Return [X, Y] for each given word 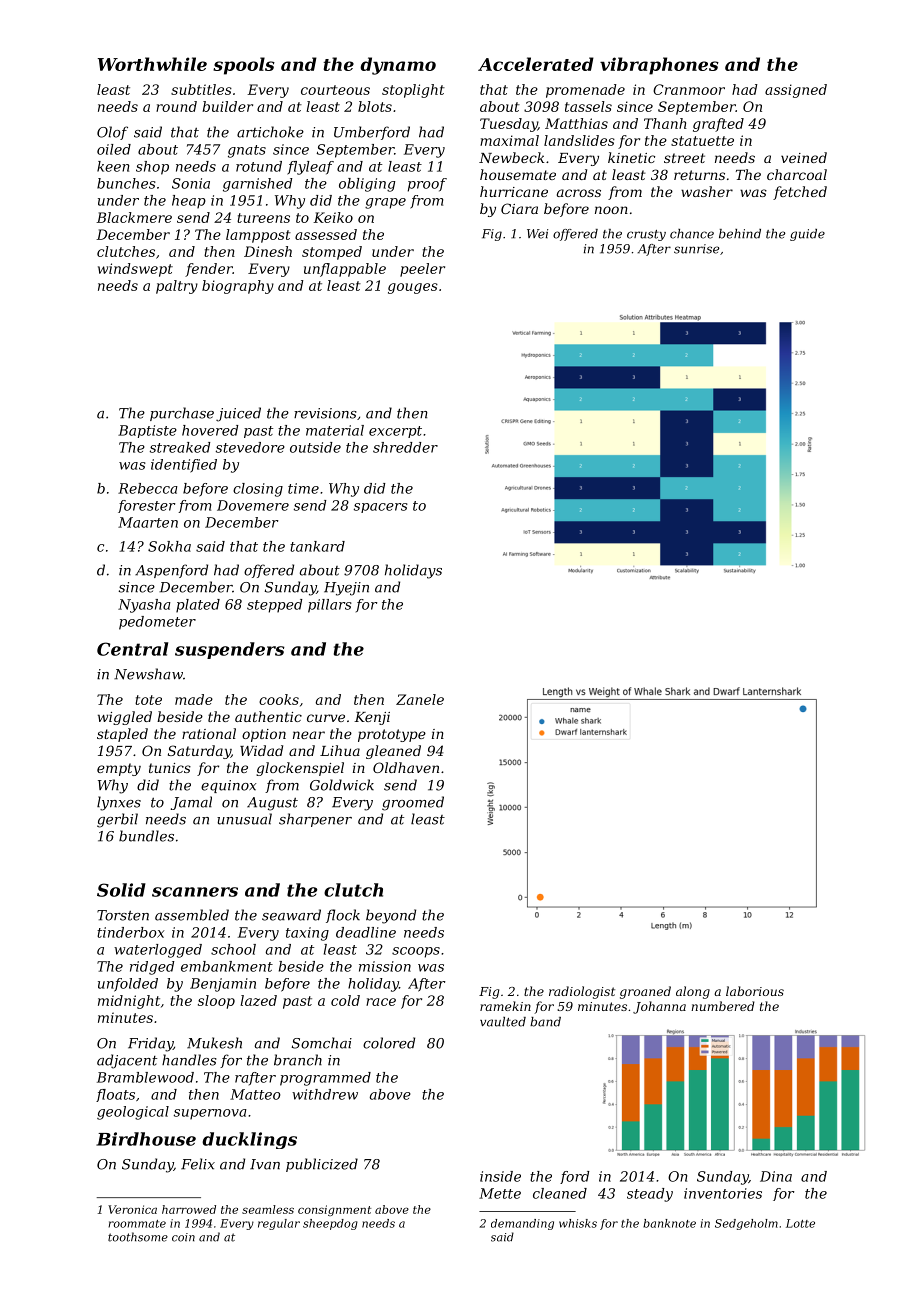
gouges [413, 288]
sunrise [697, 249]
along [693, 992]
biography [238, 287]
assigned [796, 91]
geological [133, 1113]
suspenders [230, 650]
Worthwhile [152, 64]
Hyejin [346, 589]
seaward [291, 915]
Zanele [420, 699]
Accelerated [536, 64]
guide [807, 235]
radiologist [582, 992]
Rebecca [148, 488]
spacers [381, 508]
